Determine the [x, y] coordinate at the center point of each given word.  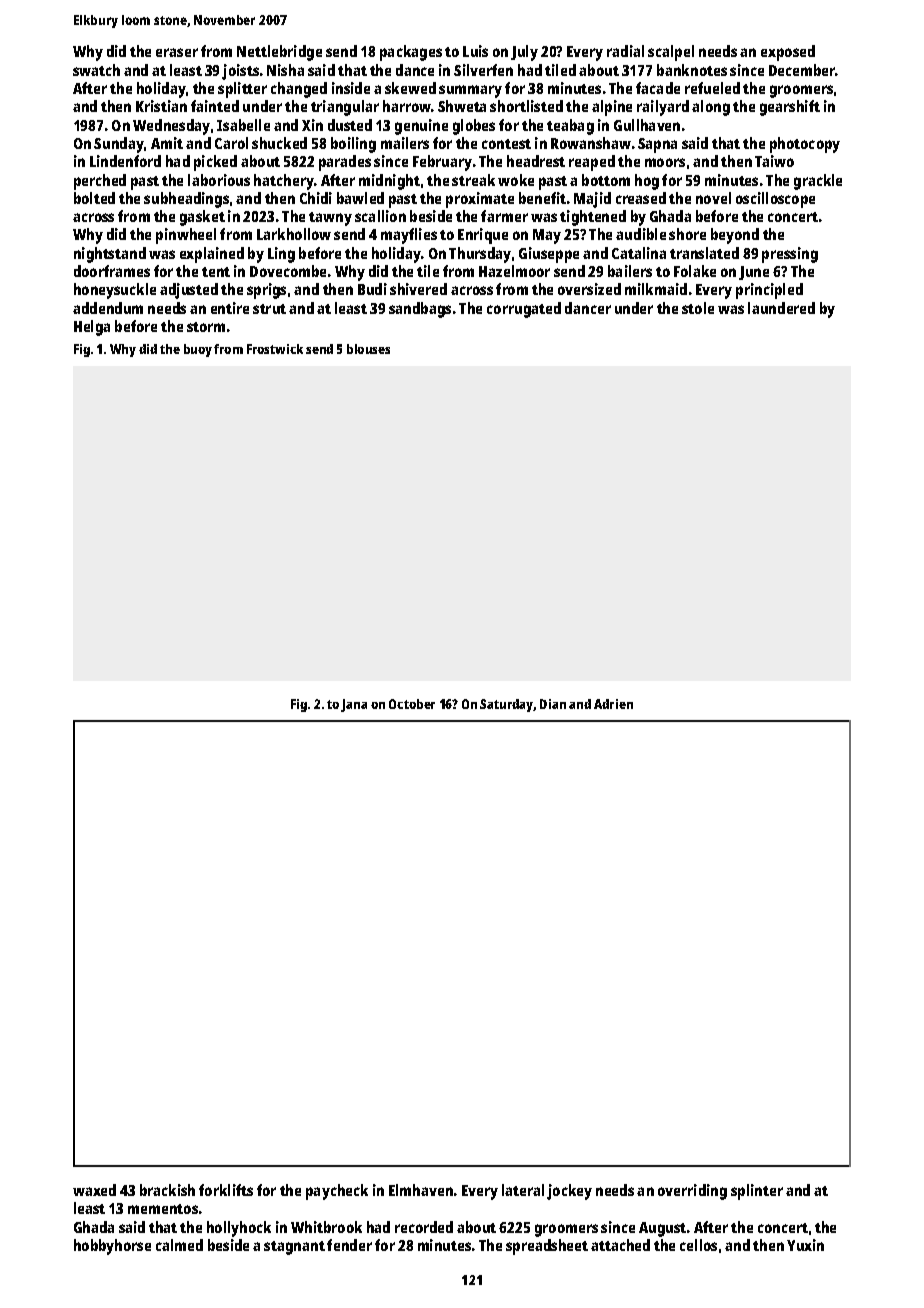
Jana [354, 705]
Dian [553, 704]
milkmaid [656, 289]
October [412, 704]
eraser [177, 52]
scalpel [671, 53]
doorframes [112, 271]
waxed [94, 1190]
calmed [179, 1245]
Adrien [613, 704]
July [524, 53]
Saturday [507, 705]
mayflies [409, 236]
